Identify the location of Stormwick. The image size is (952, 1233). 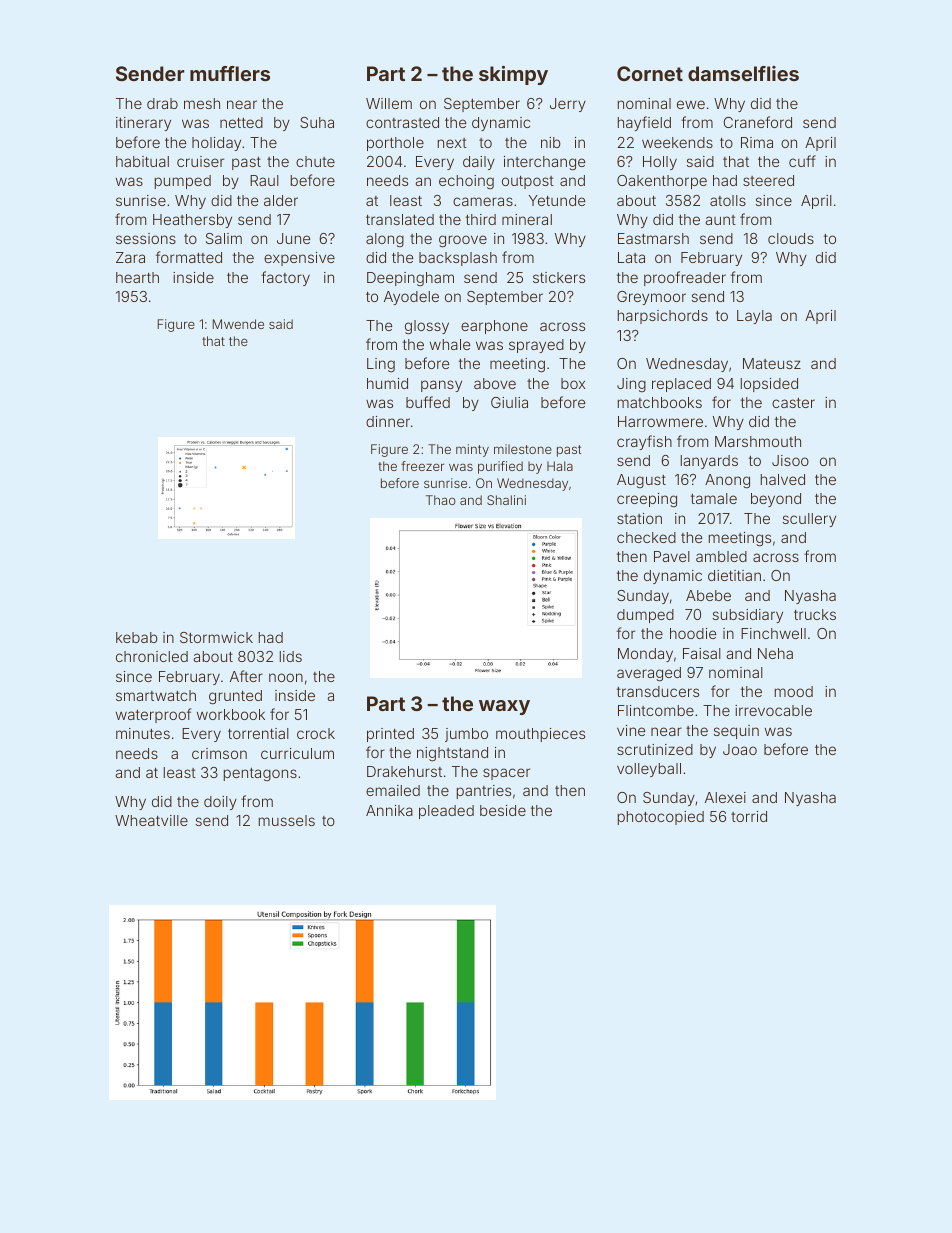
(216, 637).
